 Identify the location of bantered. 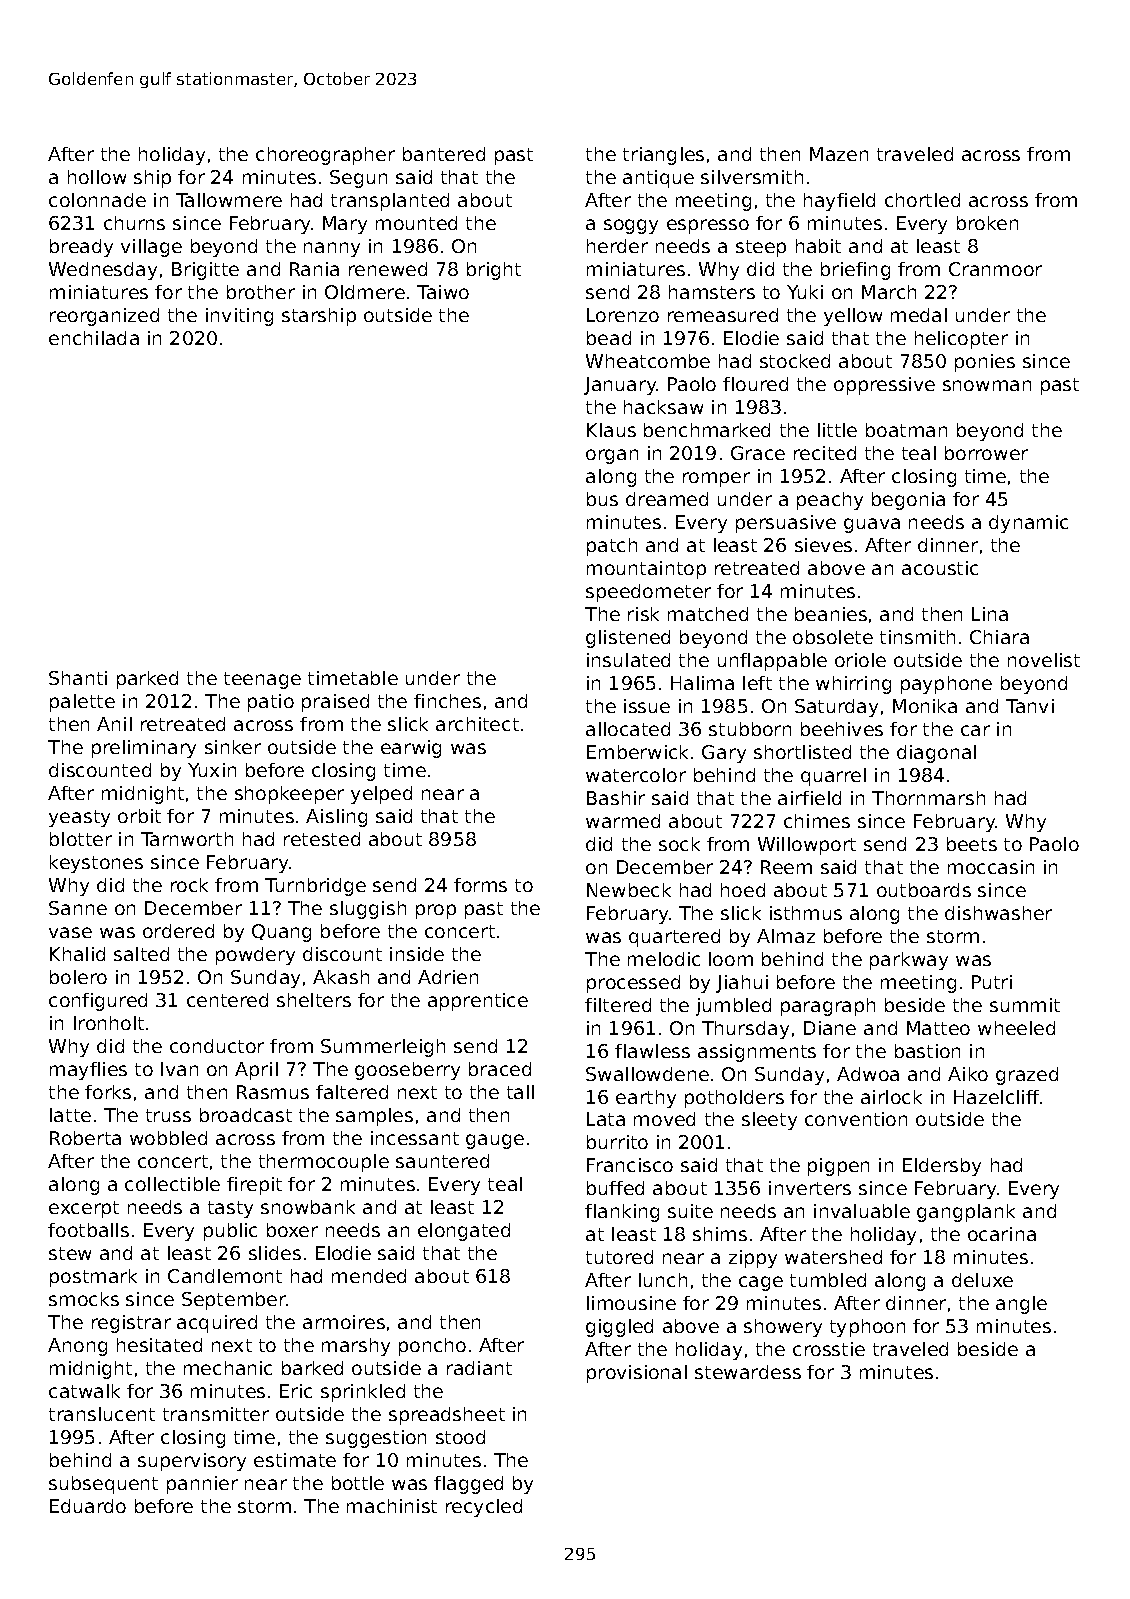
(444, 154).
